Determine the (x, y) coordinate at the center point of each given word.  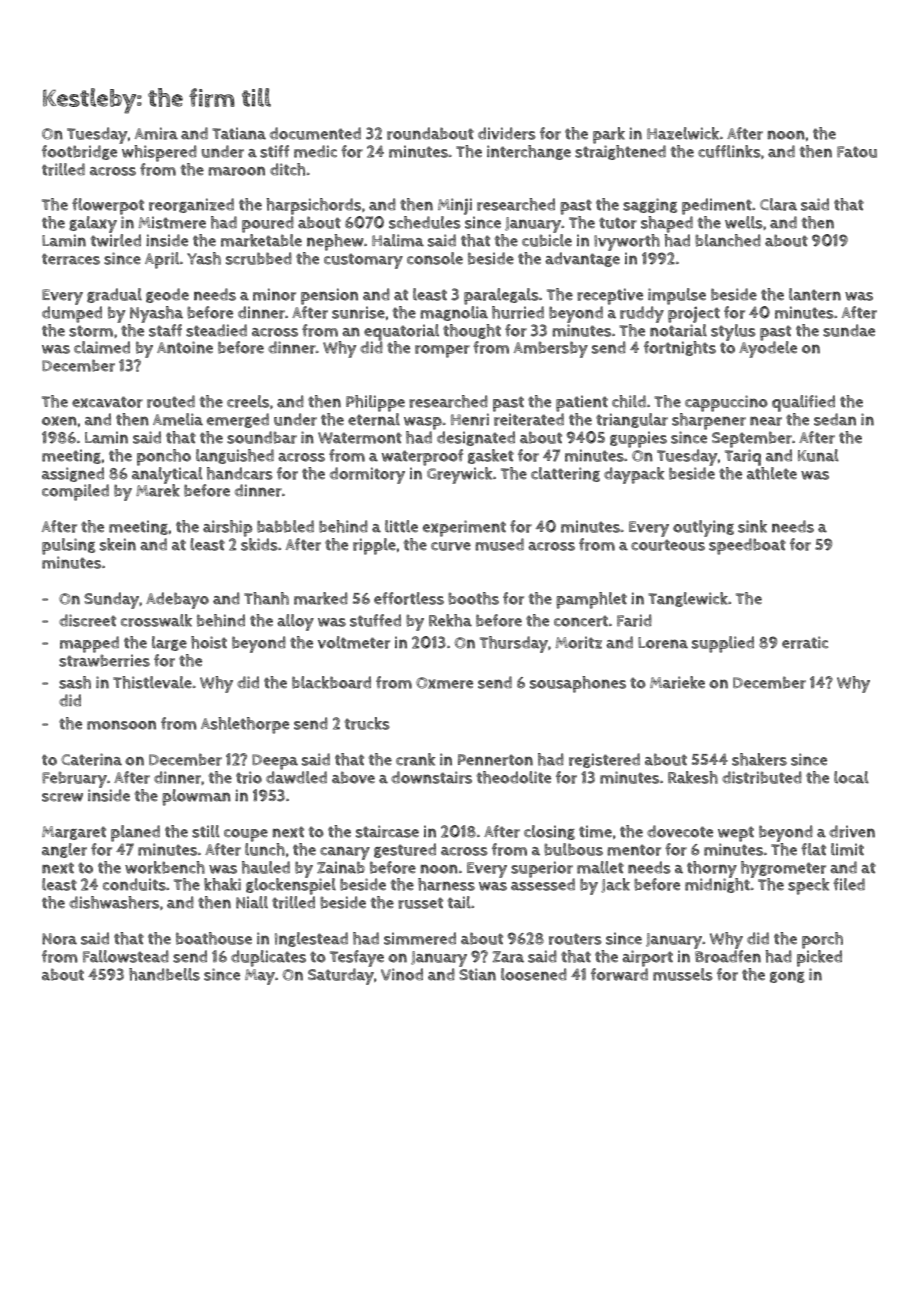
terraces (71, 259)
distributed (762, 777)
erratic (805, 642)
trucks (367, 723)
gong (787, 977)
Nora (59, 939)
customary (363, 261)
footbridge (79, 152)
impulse (677, 296)
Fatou (857, 152)
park (609, 135)
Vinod (402, 974)
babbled (285, 526)
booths (473, 598)
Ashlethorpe (245, 725)
